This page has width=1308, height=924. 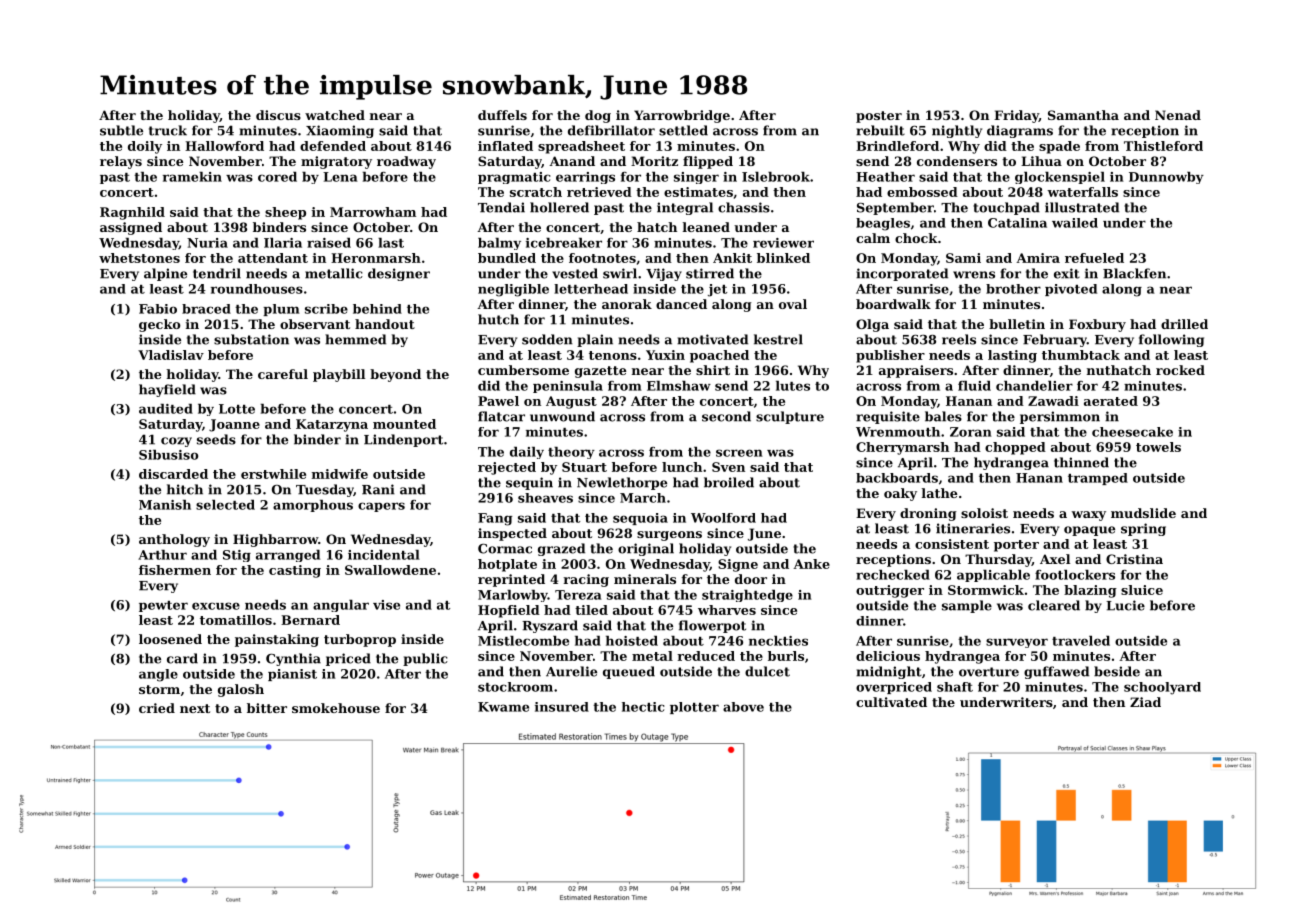 I want to click on angle, so click(x=158, y=675).
